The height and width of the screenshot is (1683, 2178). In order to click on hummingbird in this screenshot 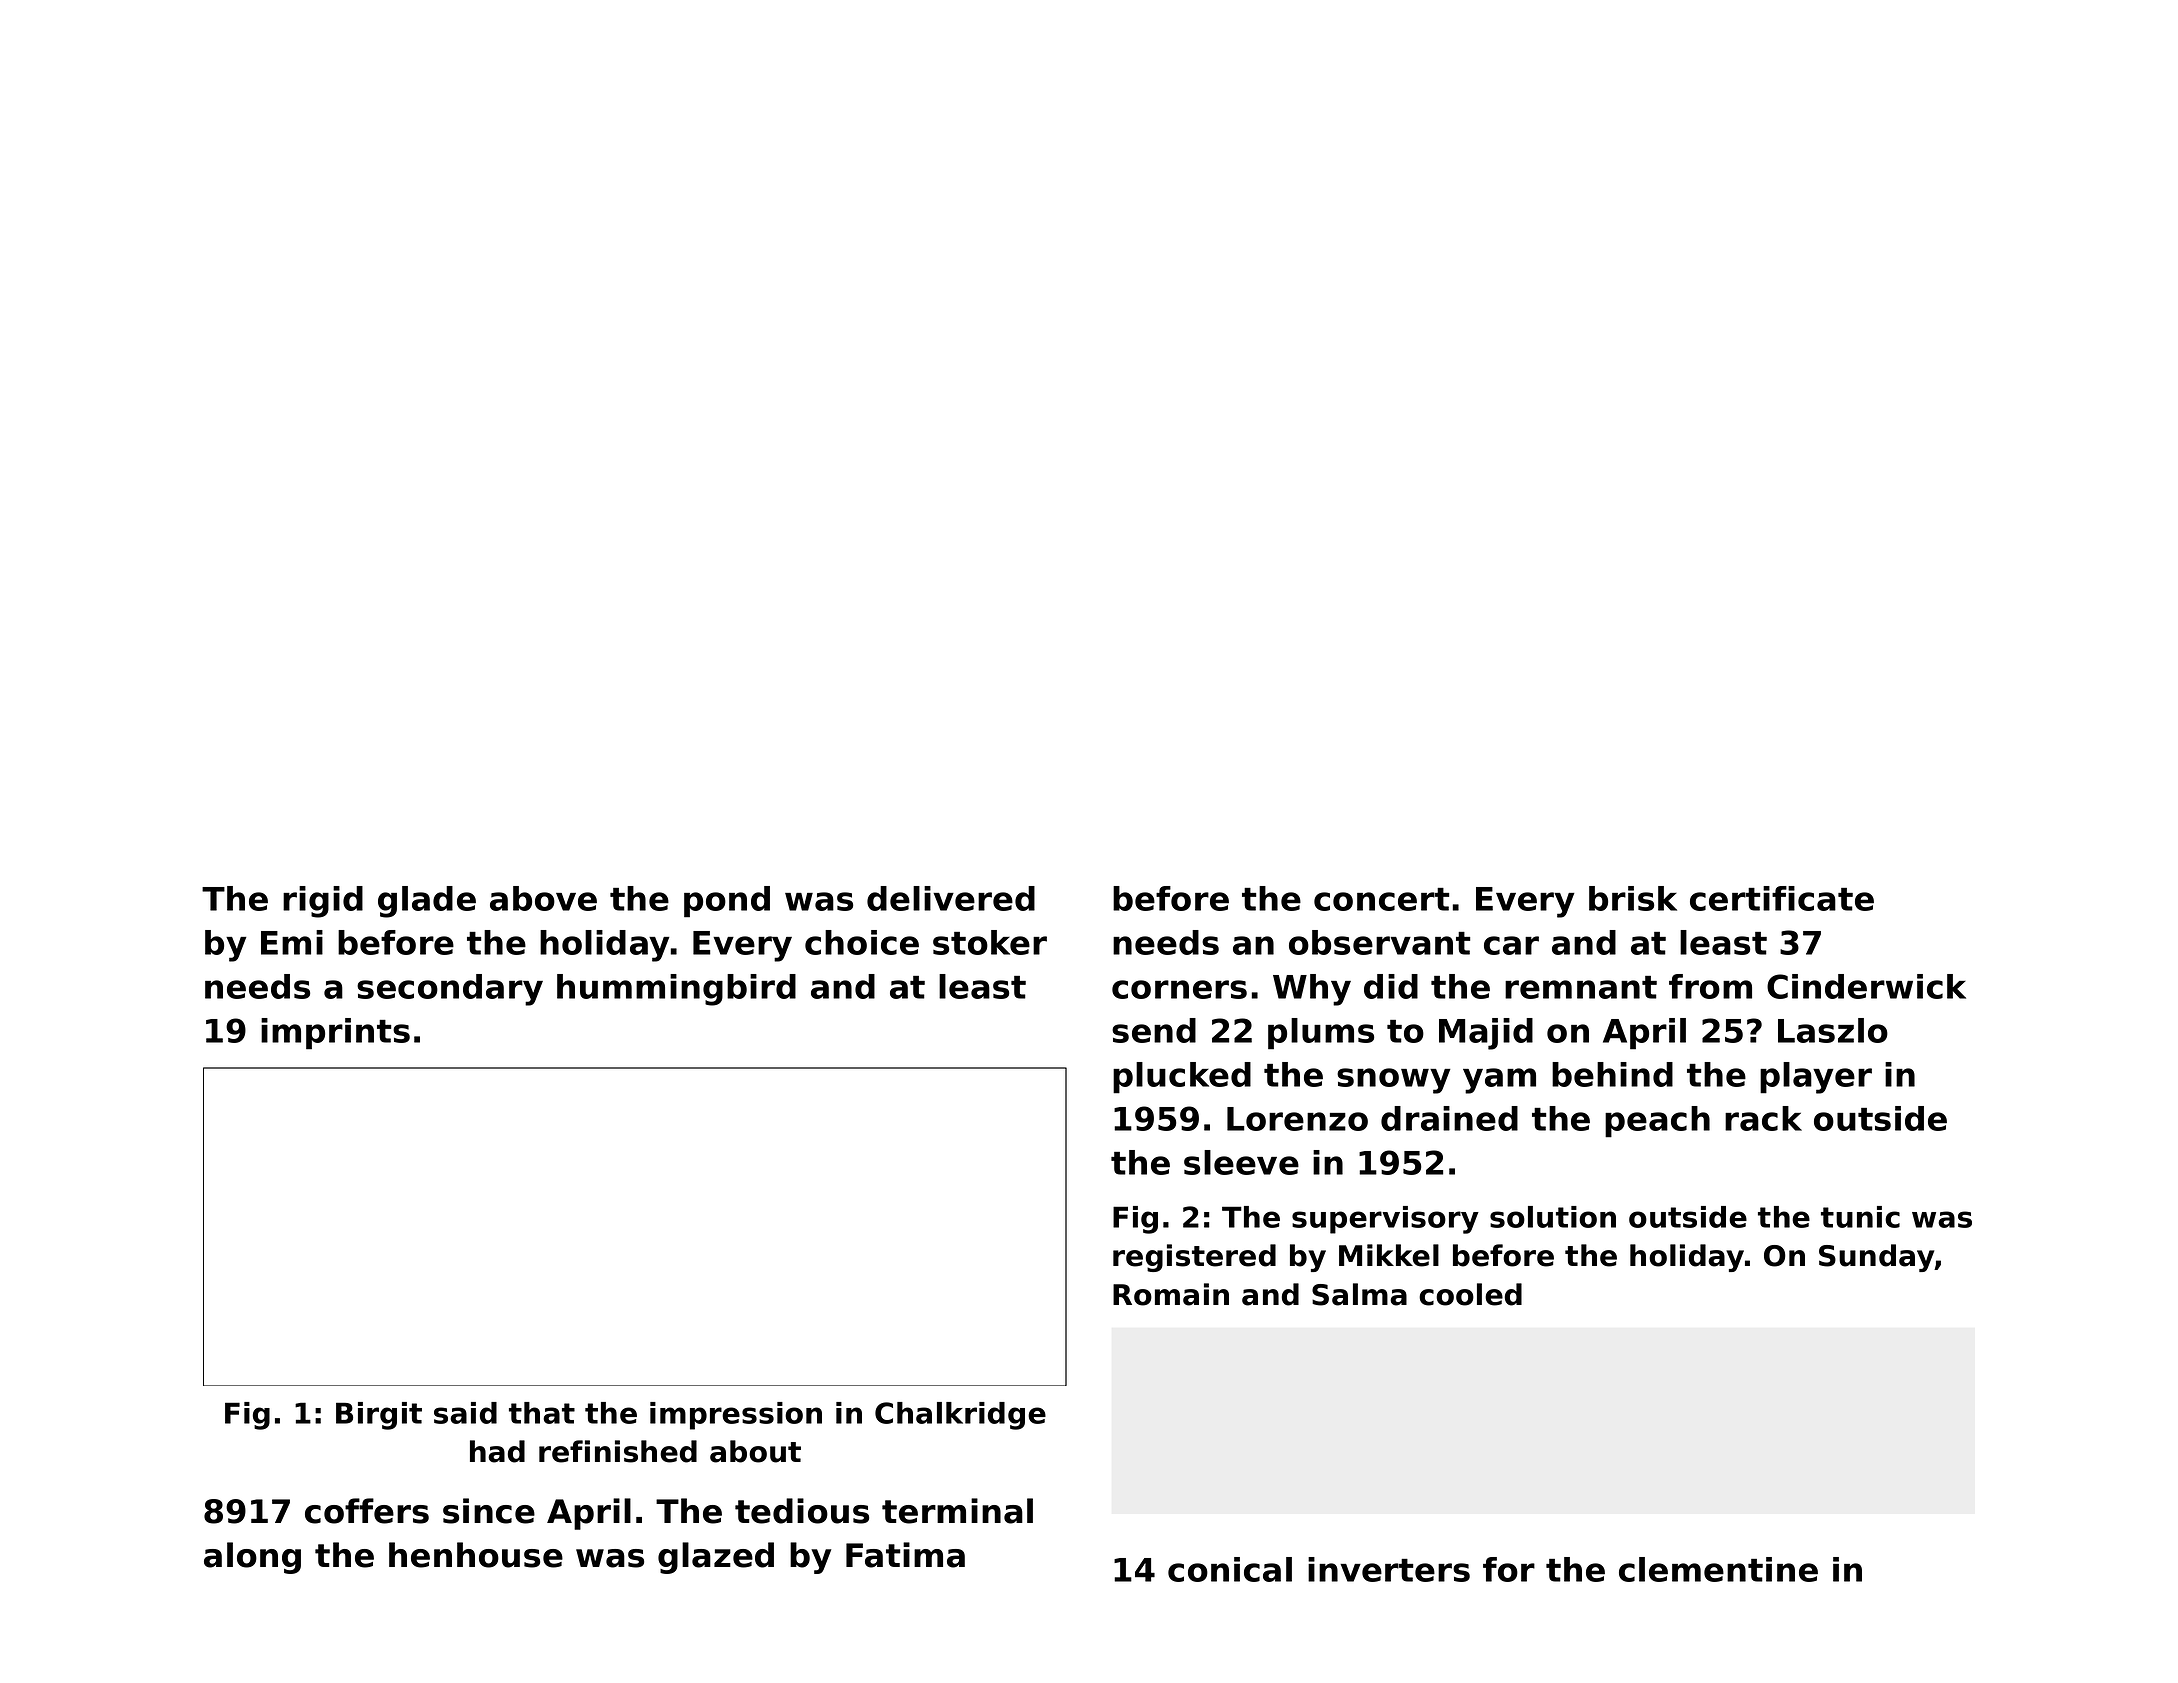, I will do `click(676, 990)`.
